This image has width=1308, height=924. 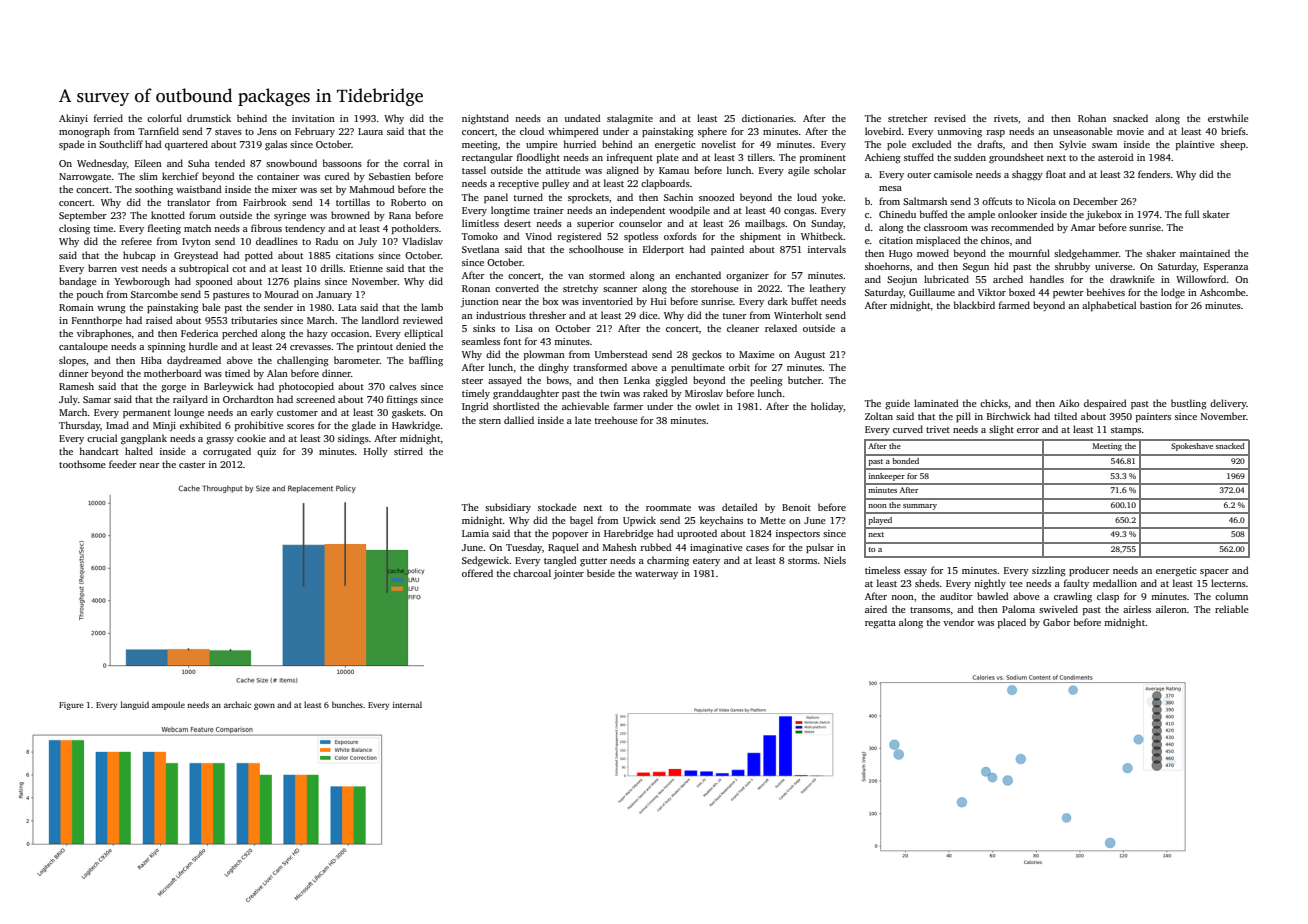 I want to click on owlet, so click(x=707, y=406).
